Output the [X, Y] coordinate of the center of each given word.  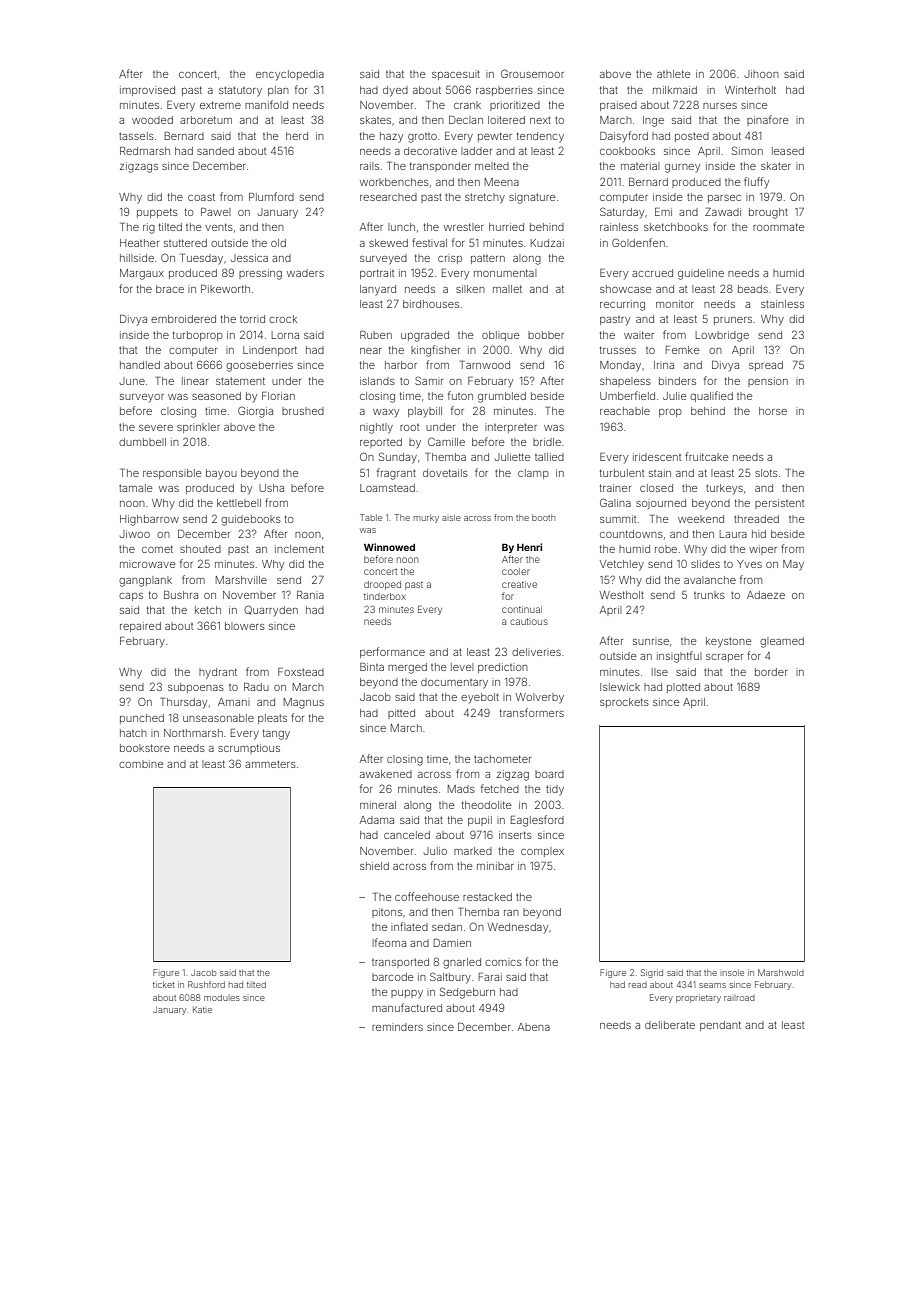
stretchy [485, 198]
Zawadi [723, 212]
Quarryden [271, 610]
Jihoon [762, 74]
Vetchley [622, 565]
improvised [147, 91]
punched [142, 719]
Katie [202, 1009]
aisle [451, 517]
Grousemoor [532, 73]
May [793, 565]
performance [392, 652]
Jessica [249, 258]
